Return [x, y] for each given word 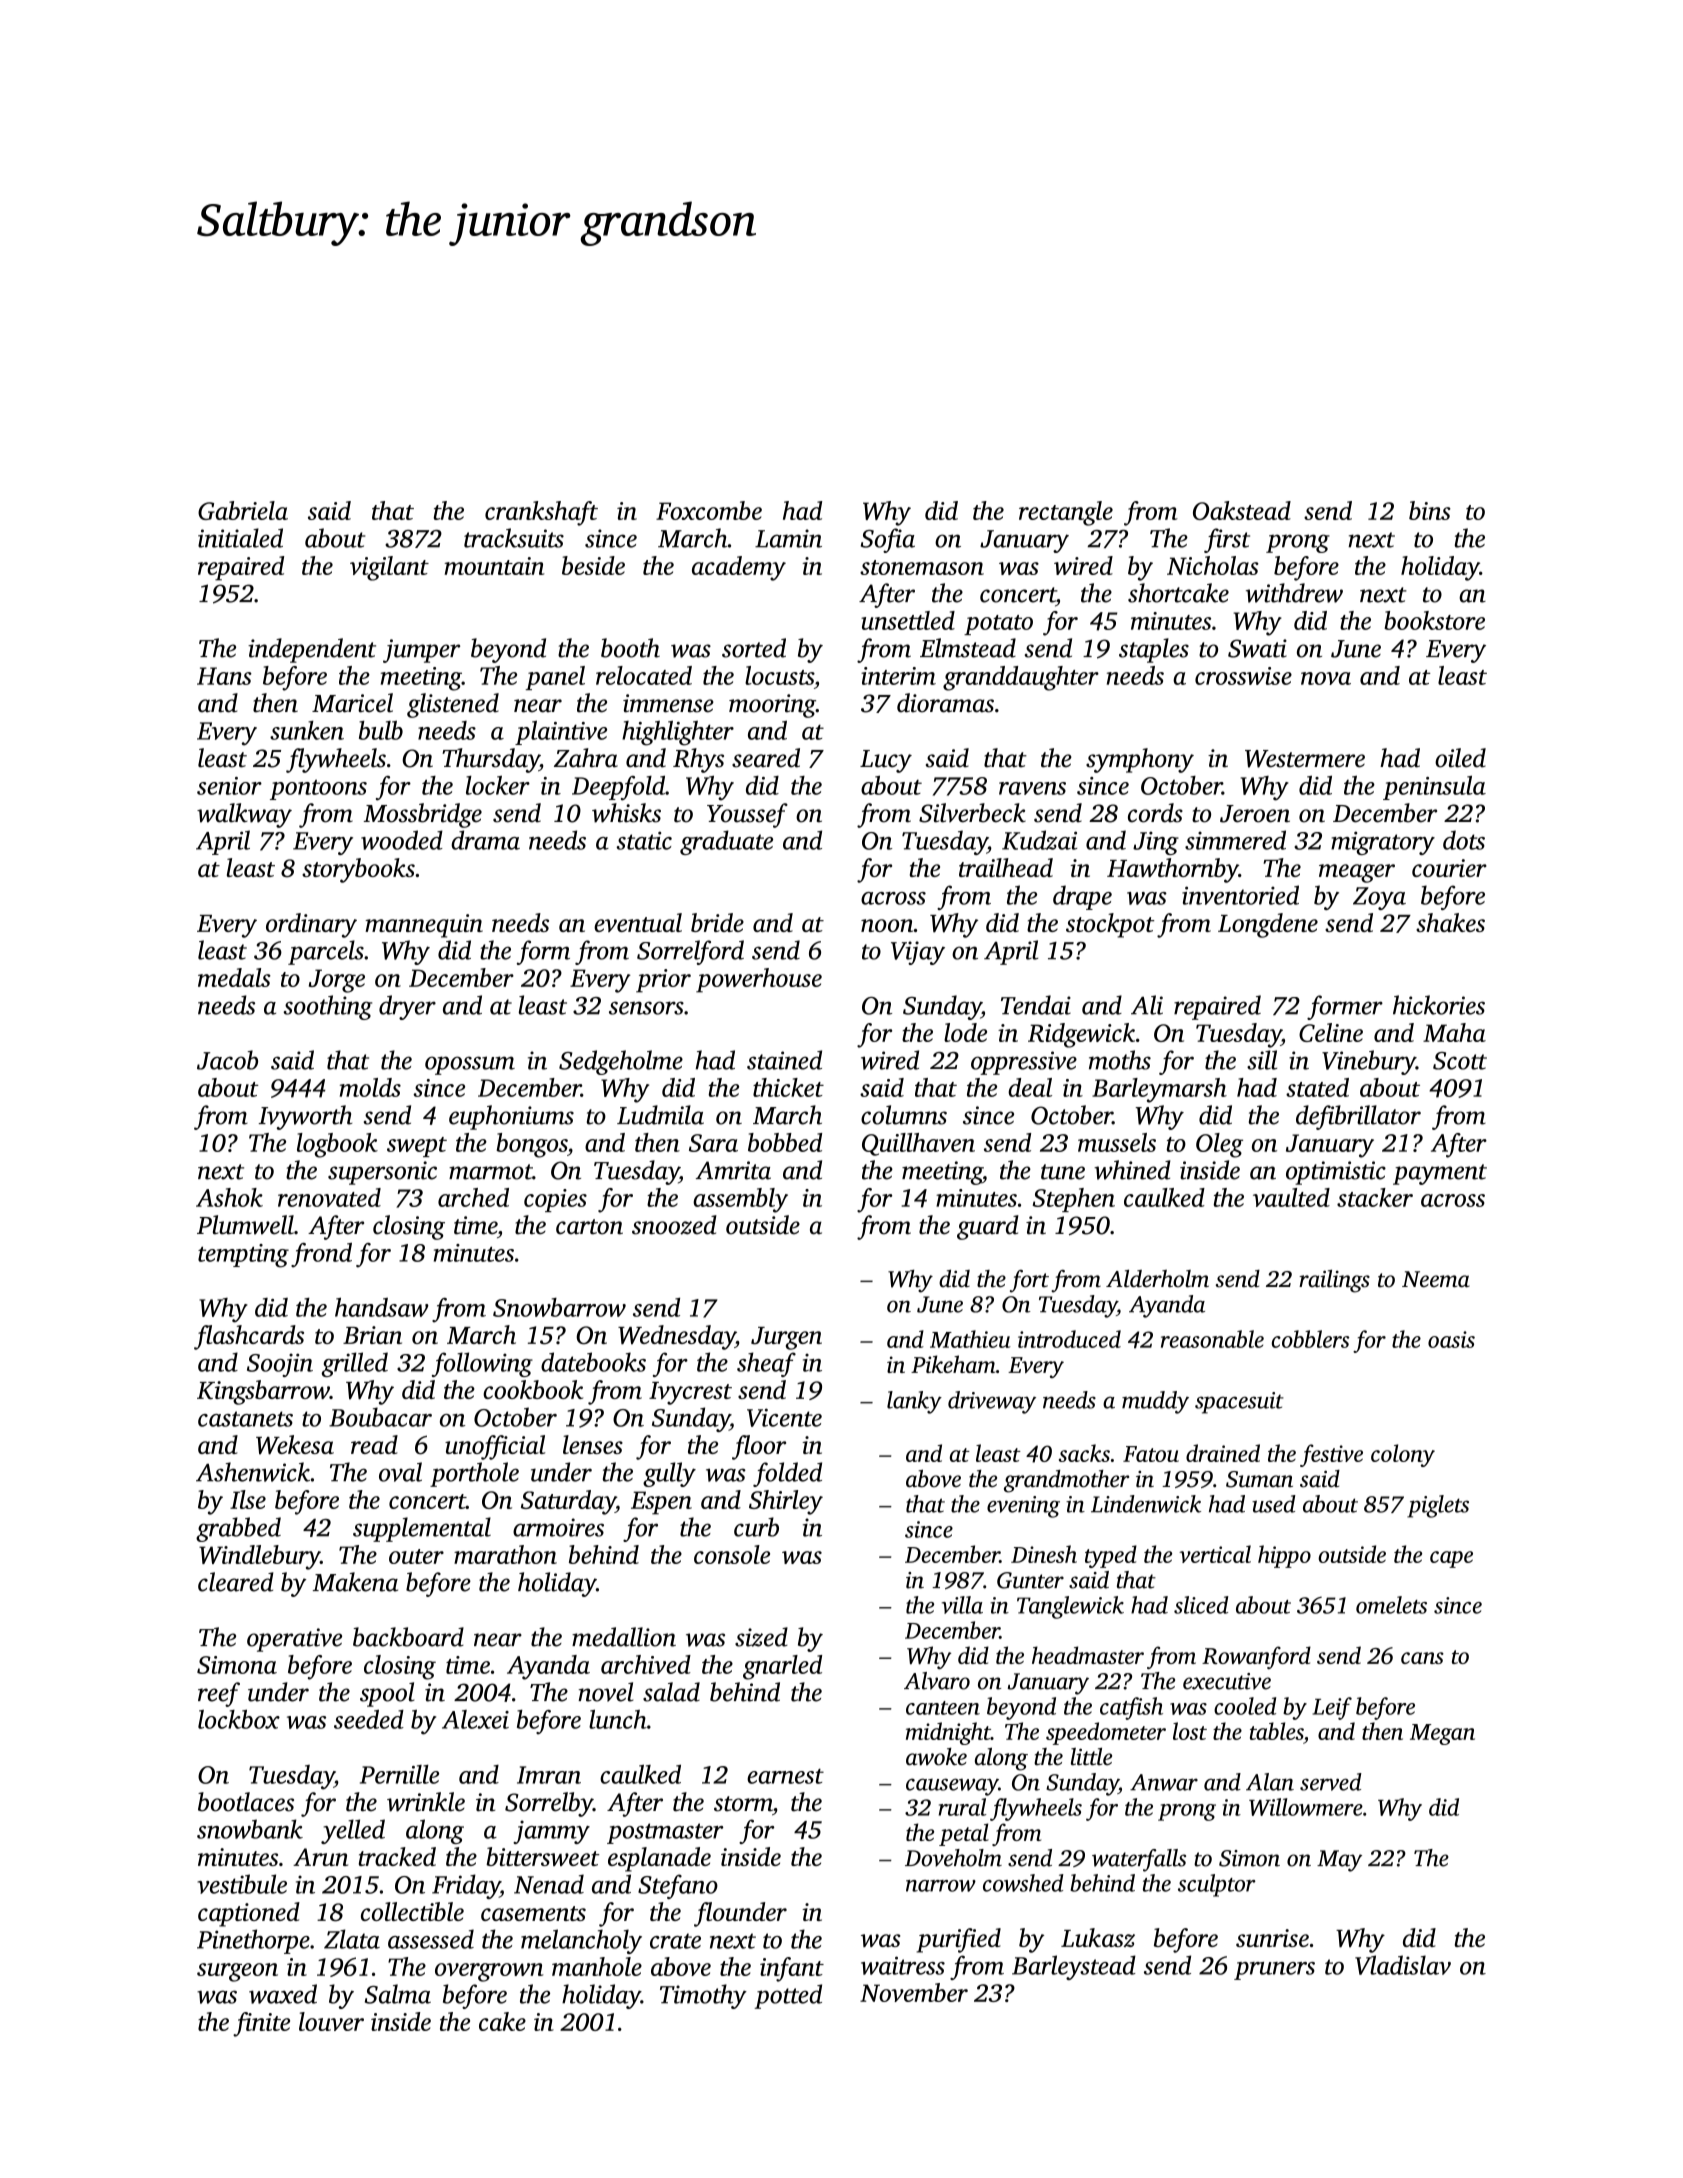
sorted [754, 648]
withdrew [1294, 593]
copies [555, 1200]
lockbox [239, 1719]
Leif [1332, 1708]
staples [1154, 650]
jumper [421, 651]
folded [787, 1474]
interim [898, 676]
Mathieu [970, 1339]
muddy [1155, 1402]
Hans [224, 676]
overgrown [489, 1972]
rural [963, 1807]
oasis [1451, 1339]
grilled [354, 1364]
